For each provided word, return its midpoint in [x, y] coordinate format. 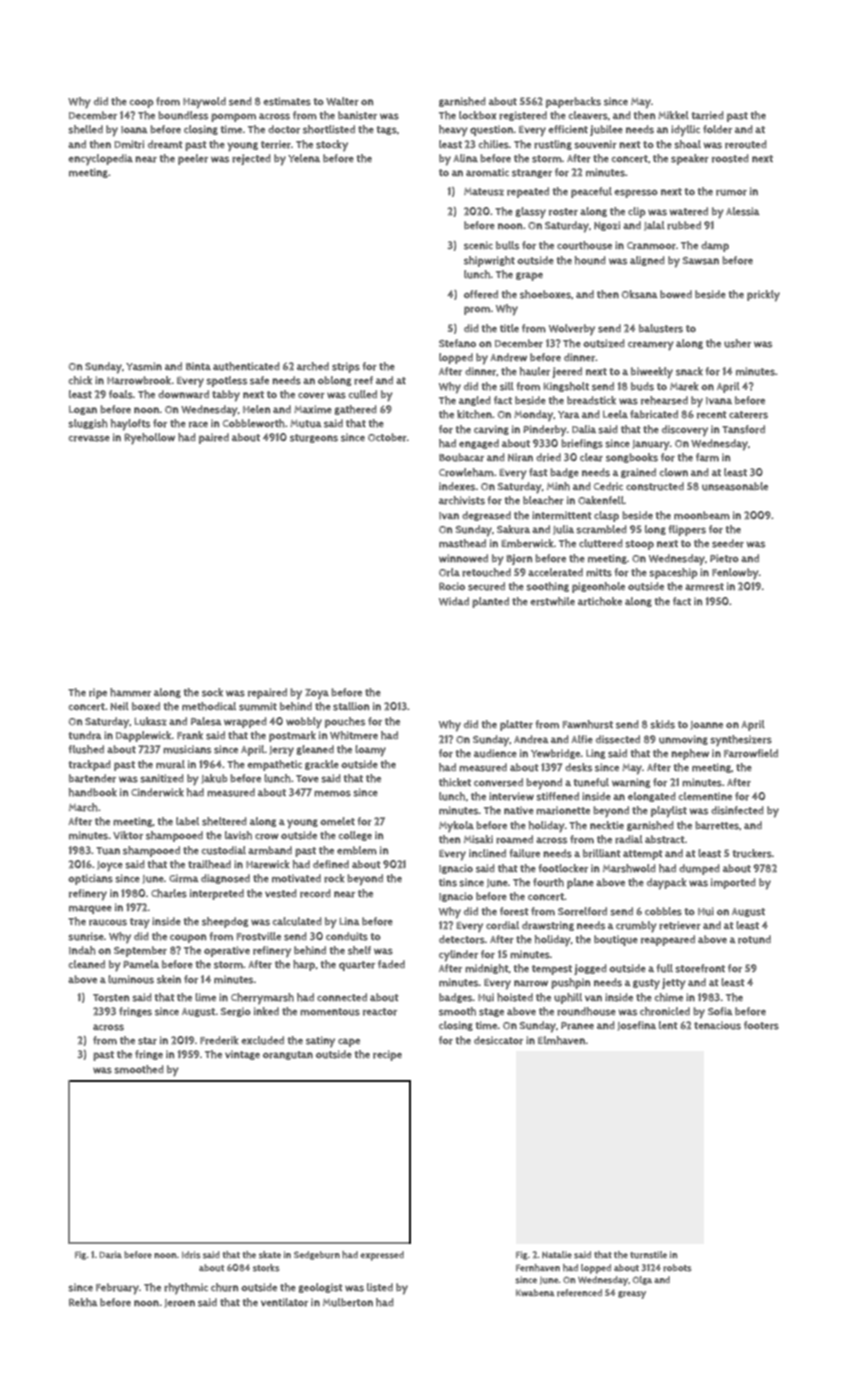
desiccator [498, 1040]
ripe [98, 693]
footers [761, 1025]
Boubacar [461, 457]
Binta [198, 366]
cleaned [86, 964]
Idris [191, 1255]
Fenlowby [735, 574]
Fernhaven [538, 1268]
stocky [332, 145]
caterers [748, 415]
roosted [730, 158]
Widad [454, 601]
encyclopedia [100, 160]
